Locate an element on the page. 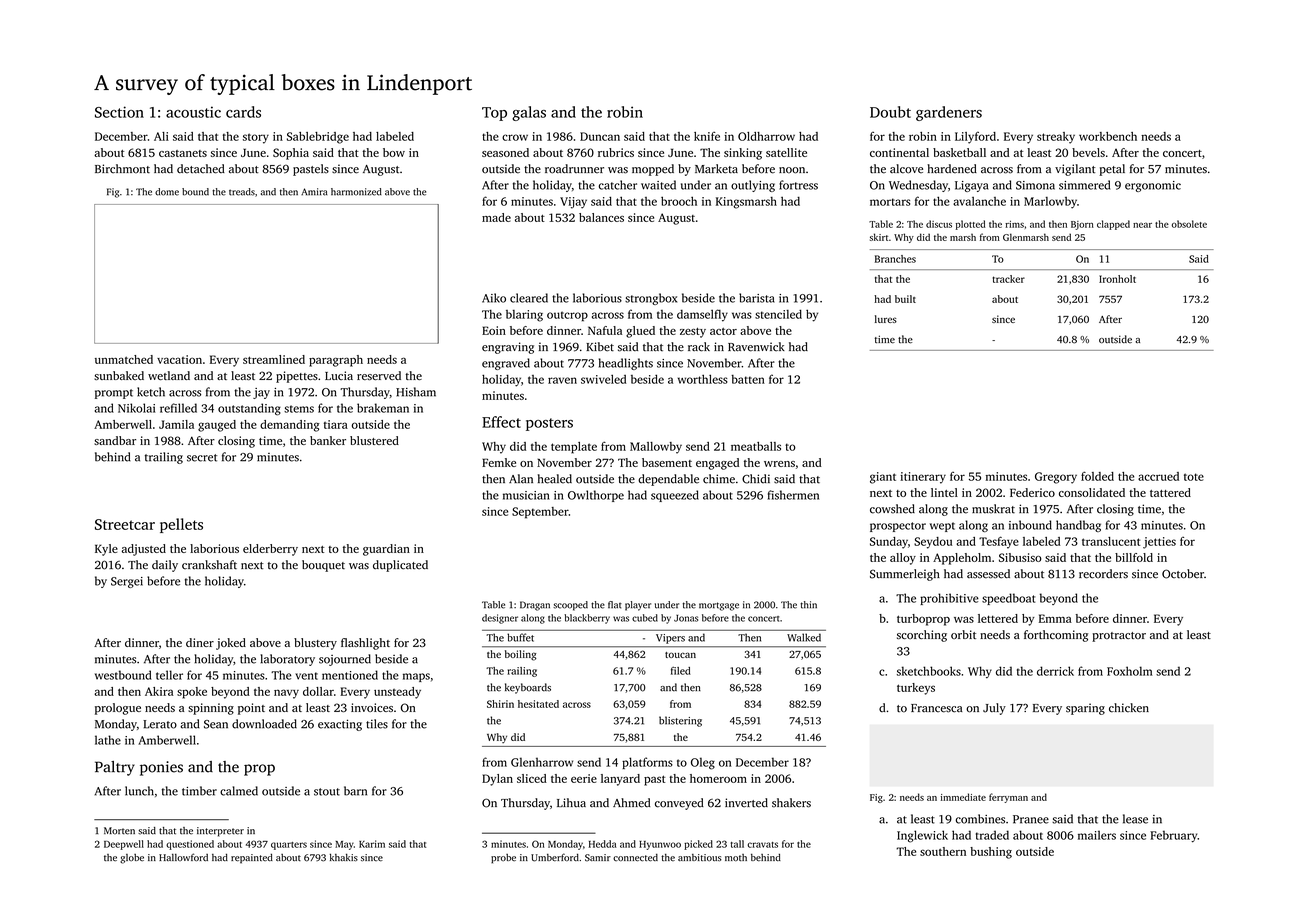  obsolete is located at coordinates (1189, 224).
